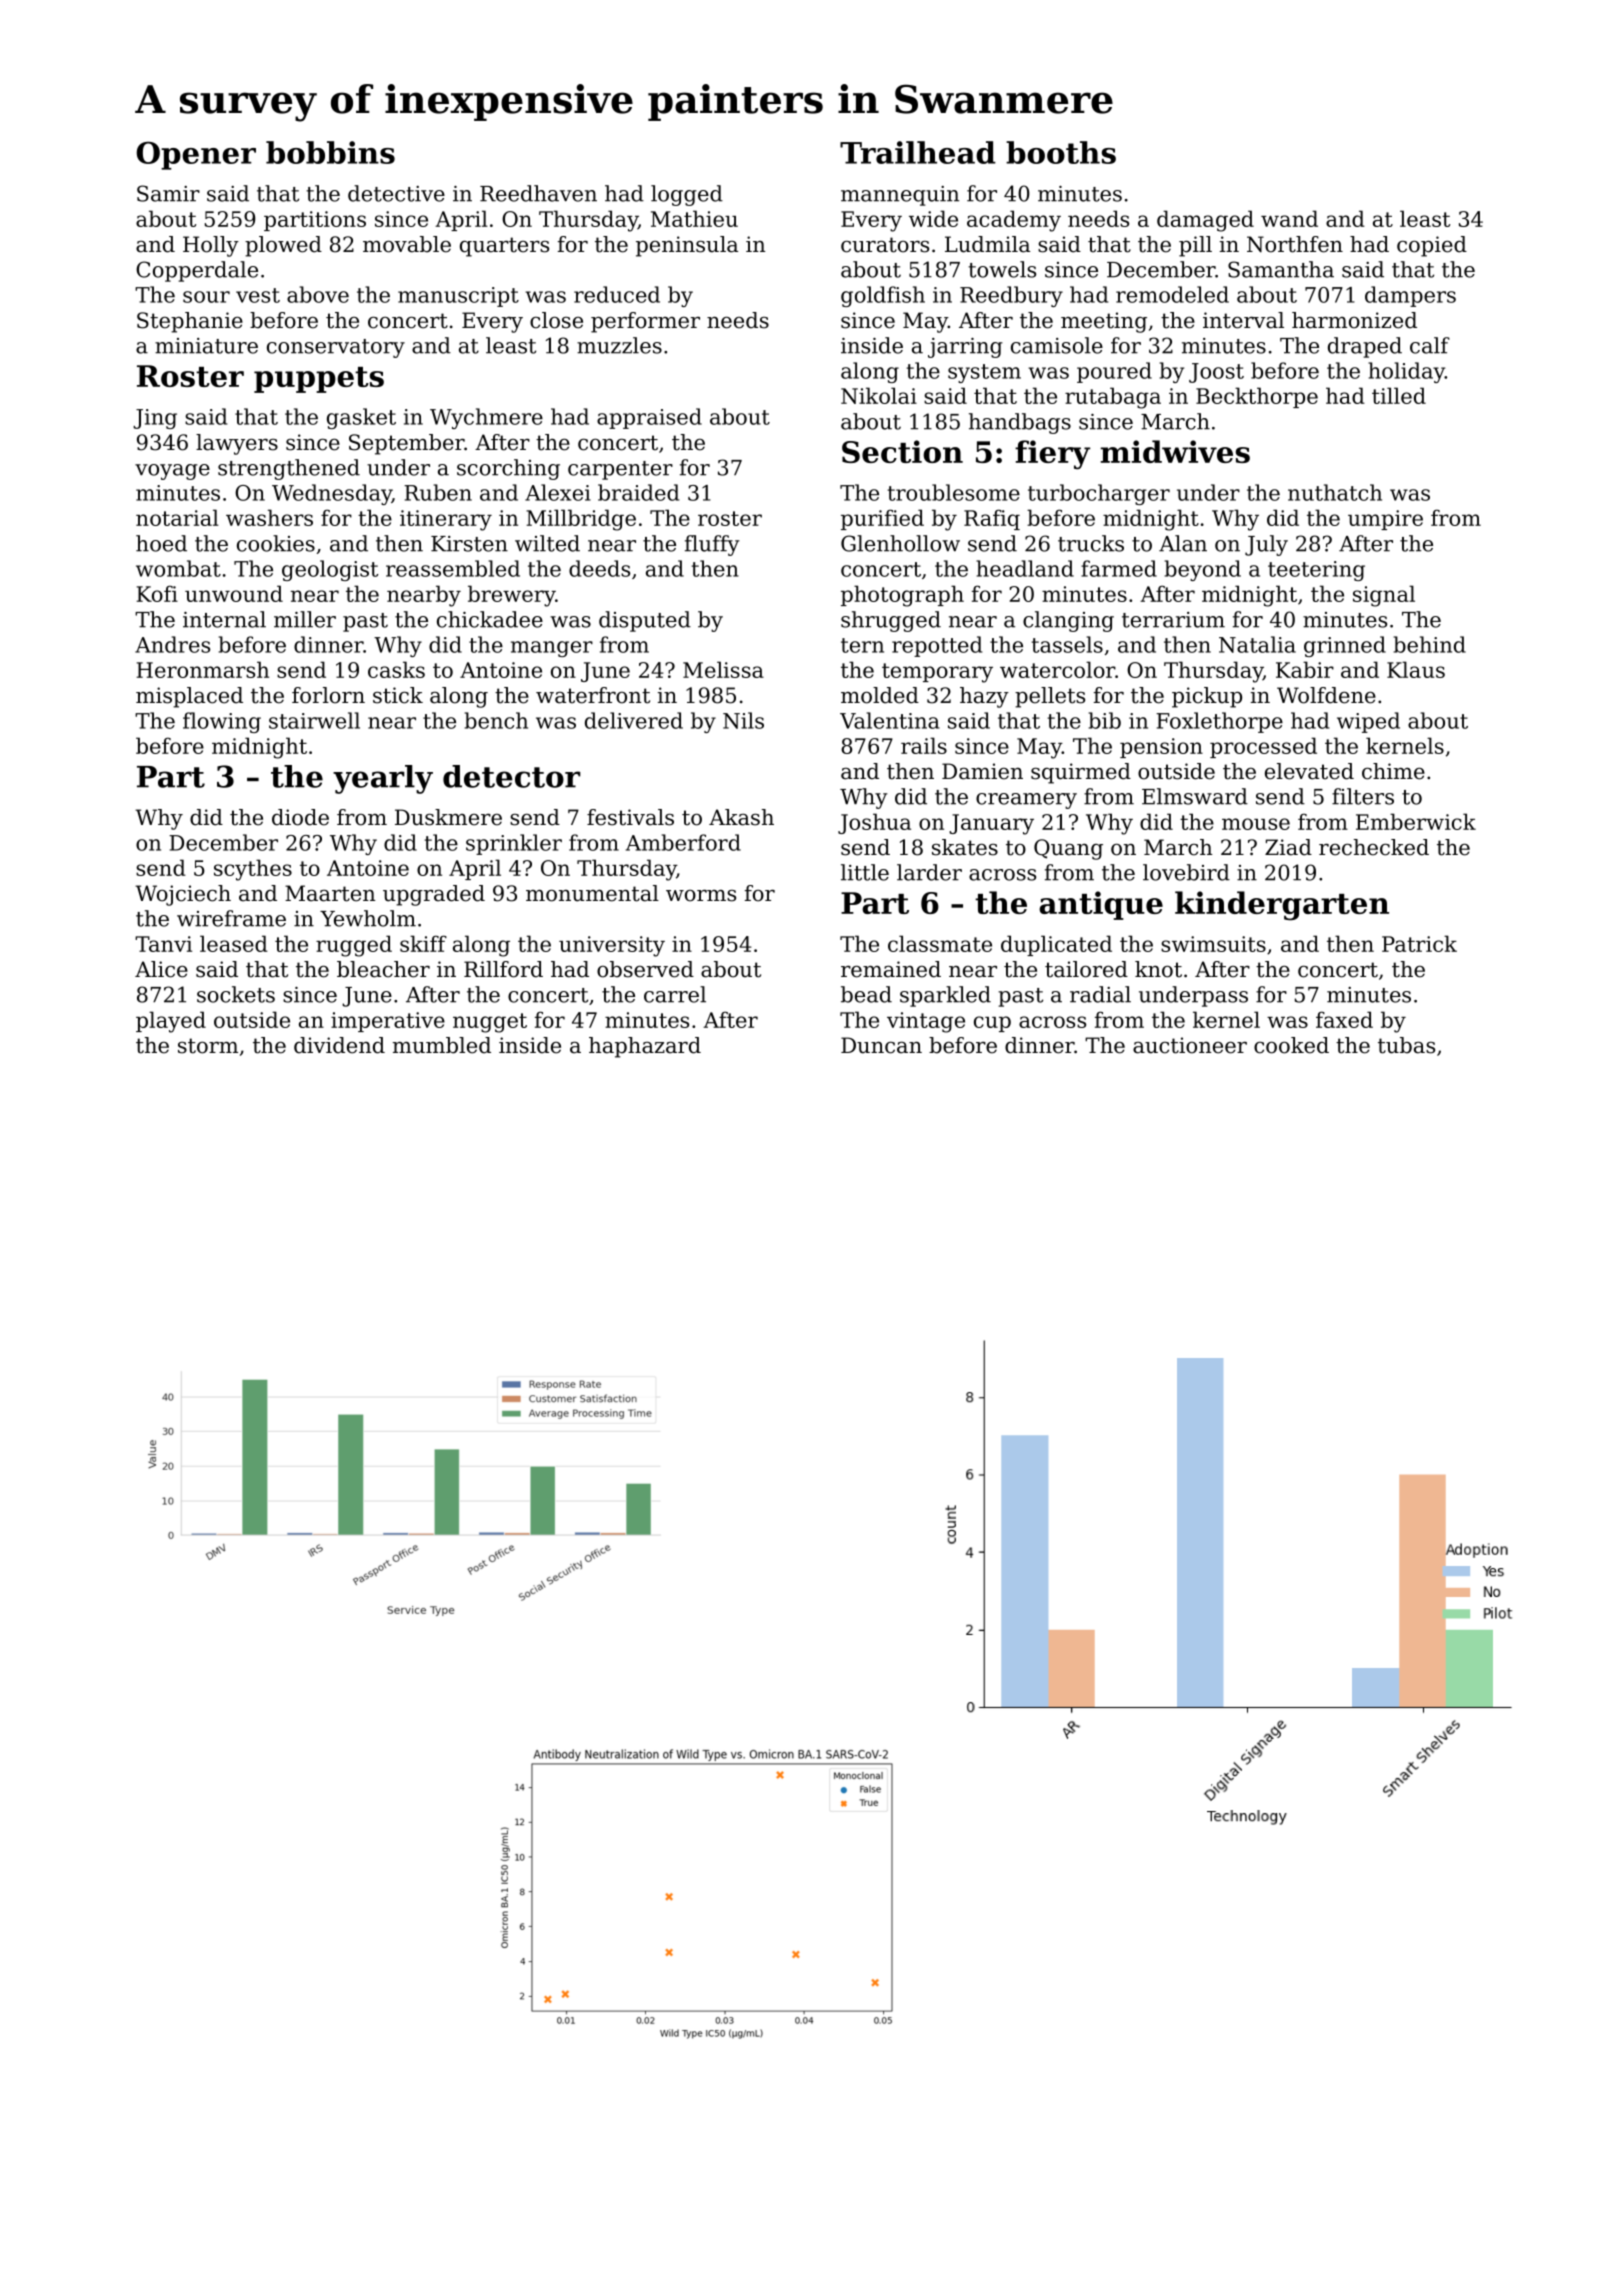  What do you see at coordinates (1385, 520) in the screenshot?
I see `umpire` at bounding box center [1385, 520].
